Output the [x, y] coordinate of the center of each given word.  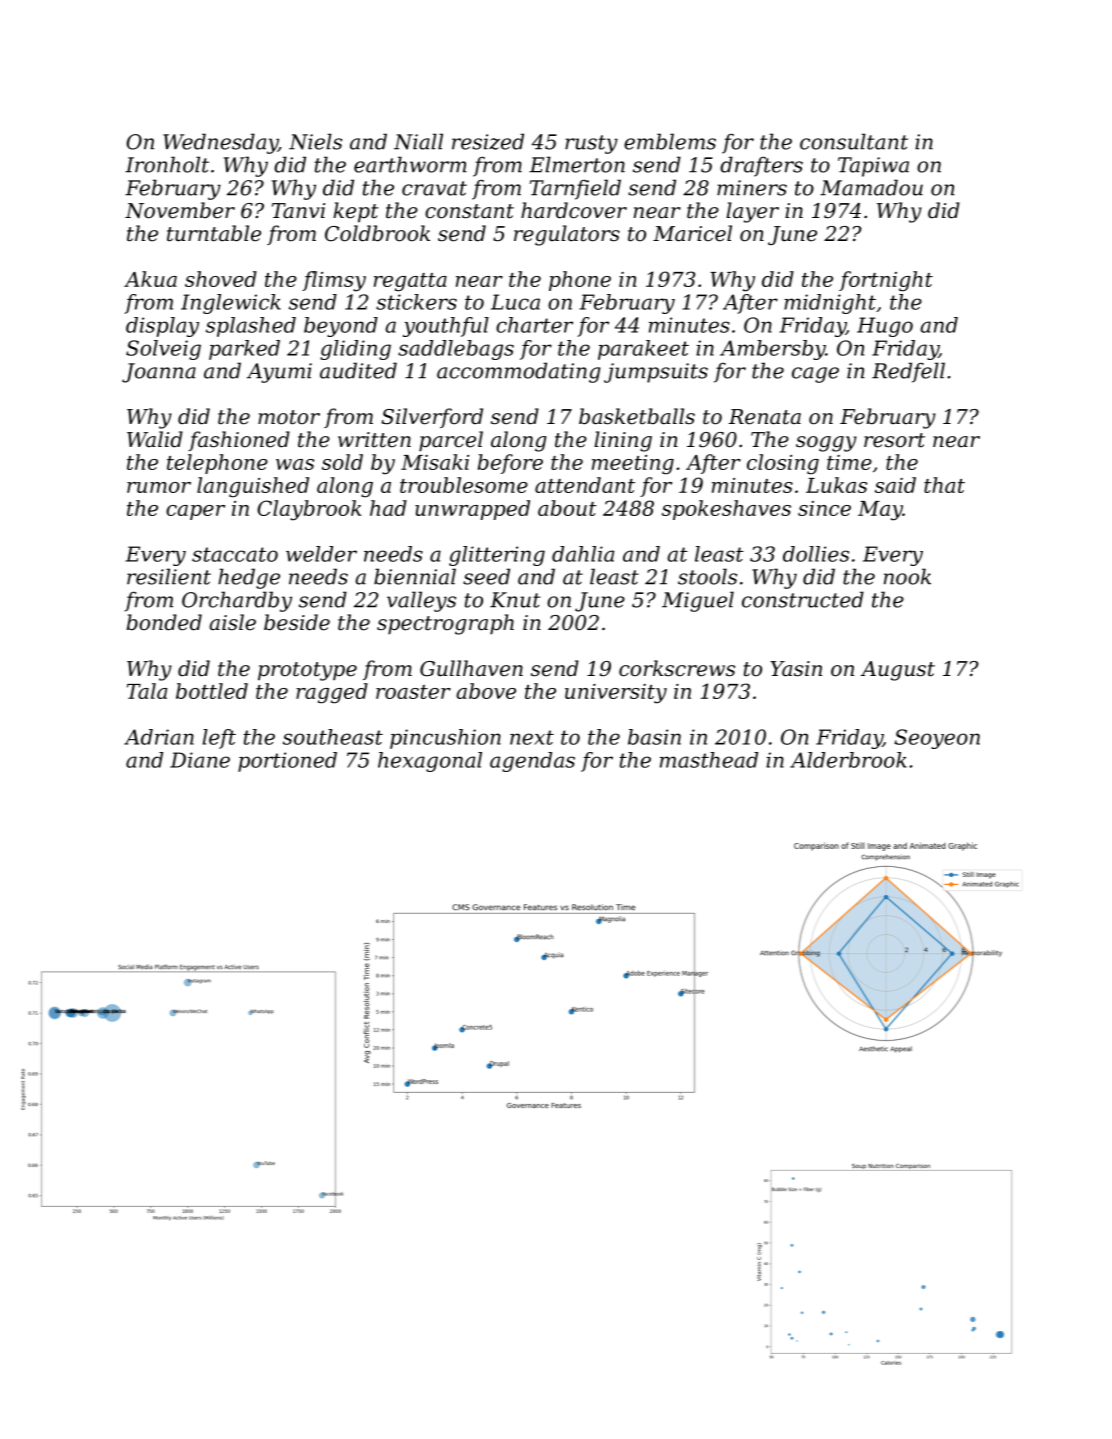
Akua [150, 279]
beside [297, 622]
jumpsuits [656, 373]
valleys [421, 601]
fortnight [886, 281]
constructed [803, 599]
